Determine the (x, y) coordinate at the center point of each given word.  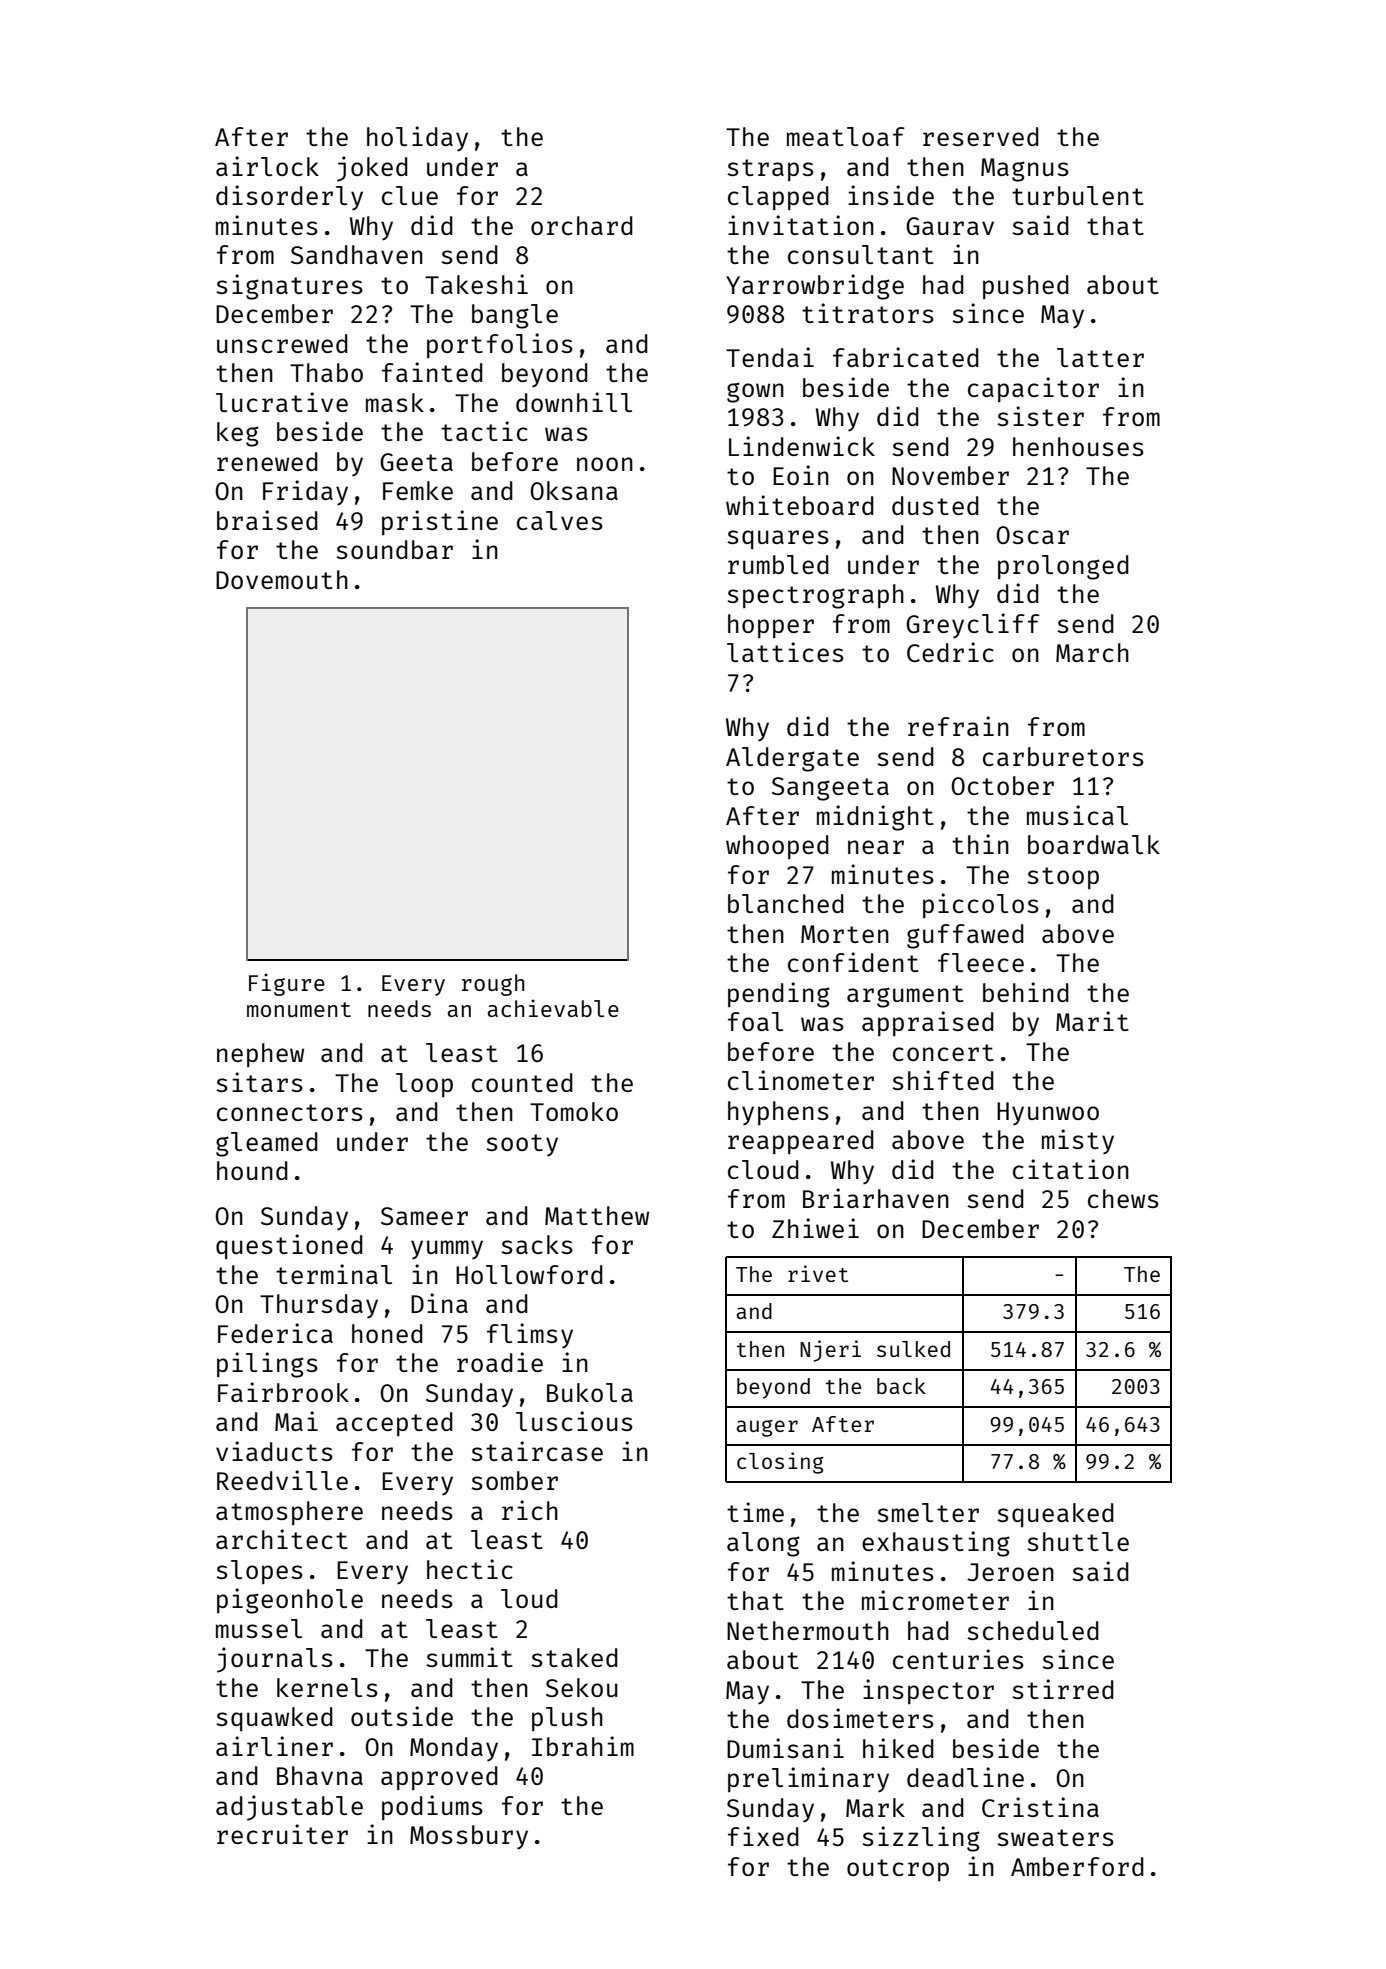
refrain (958, 726)
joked (372, 169)
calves (560, 520)
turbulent (1078, 195)
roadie (500, 1362)
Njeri (830, 1351)
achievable (553, 1008)
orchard (582, 225)
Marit (1092, 1021)
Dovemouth (282, 579)
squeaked (1055, 1515)
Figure (287, 984)
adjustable (289, 1808)
